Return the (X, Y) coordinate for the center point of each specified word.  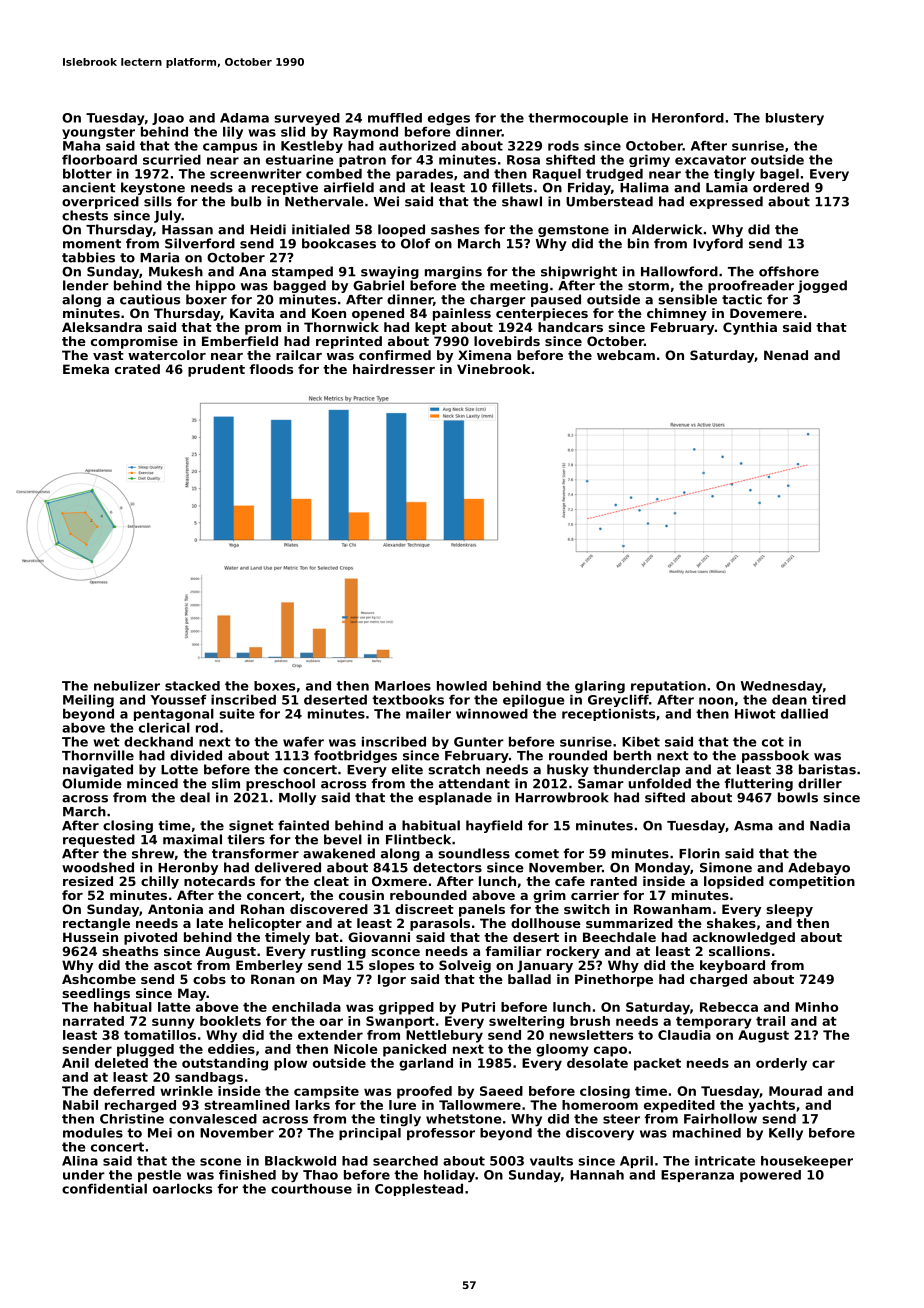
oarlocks (182, 1189)
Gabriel (378, 285)
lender (86, 285)
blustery (795, 119)
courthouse (311, 1189)
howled (462, 686)
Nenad (786, 355)
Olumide (92, 783)
